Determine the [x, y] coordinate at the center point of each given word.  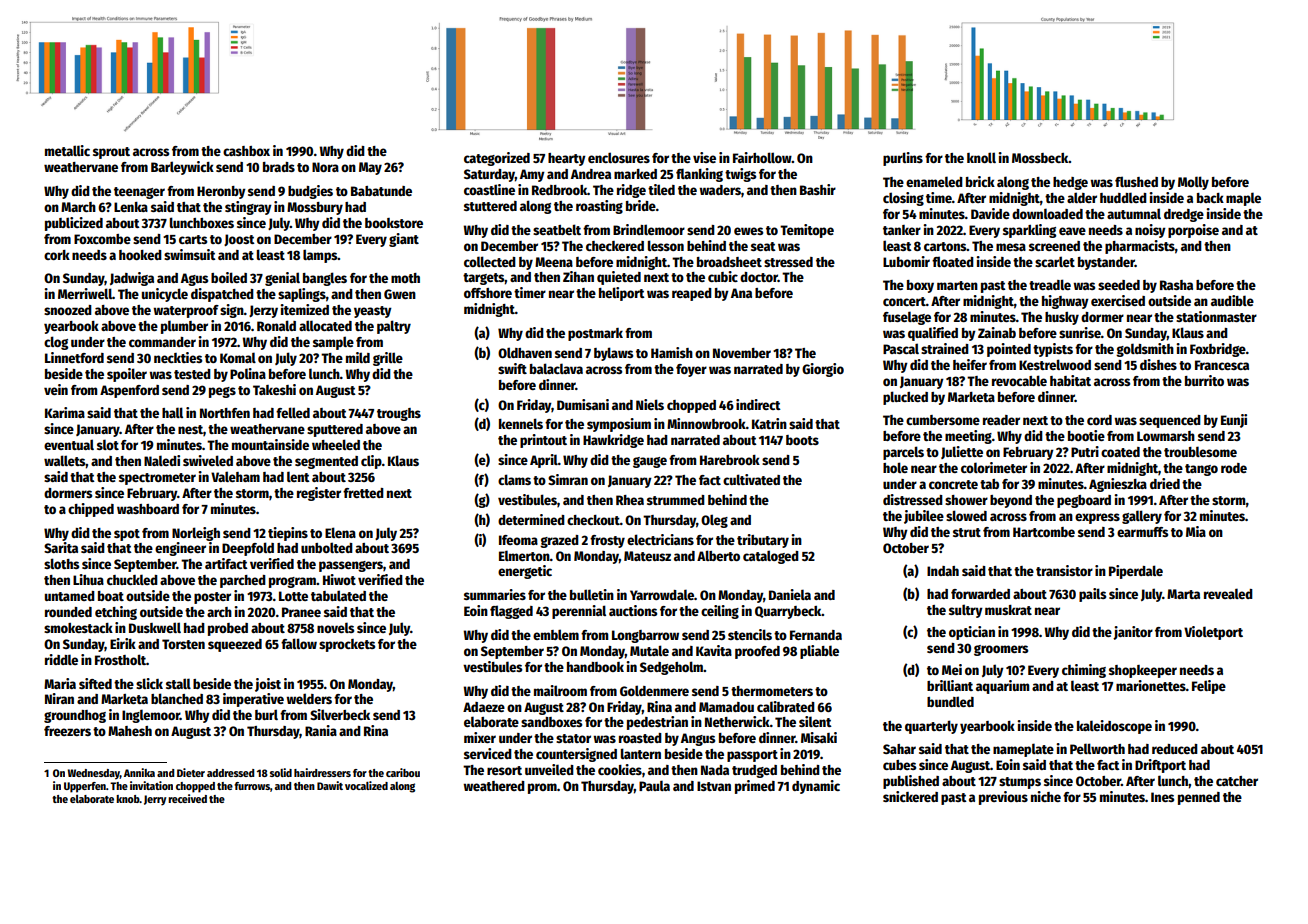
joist [268, 685]
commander [162, 342]
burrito [1204, 380]
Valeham [235, 476]
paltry [394, 327]
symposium [619, 425]
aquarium [1002, 687]
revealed [1228, 593]
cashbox [246, 151]
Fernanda [816, 635]
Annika [139, 772]
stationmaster [1216, 316]
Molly [1193, 183]
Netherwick [737, 721]
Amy [532, 175]
